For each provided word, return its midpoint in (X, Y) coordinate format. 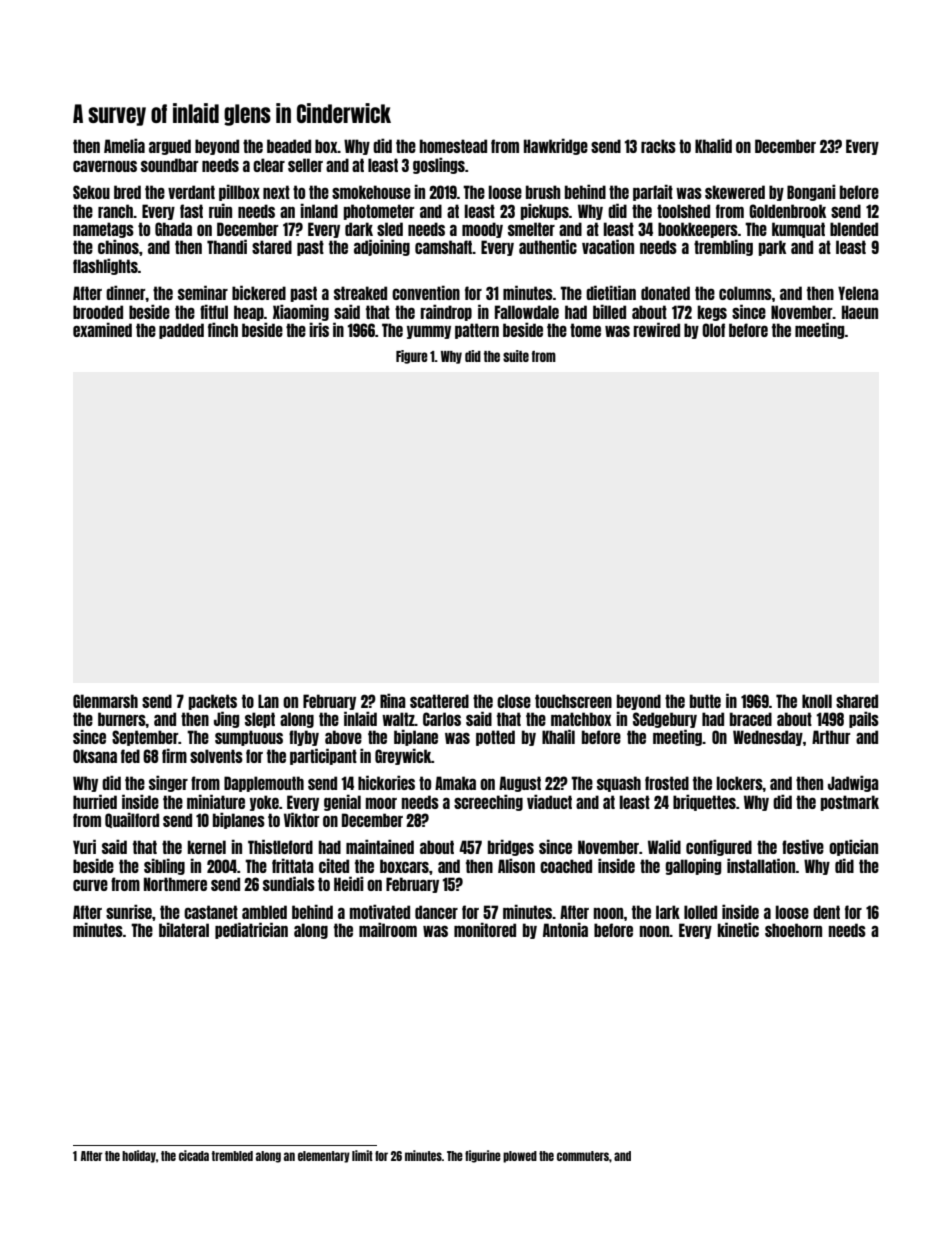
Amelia (124, 145)
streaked (360, 293)
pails (864, 719)
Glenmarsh (105, 701)
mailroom (388, 929)
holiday (139, 1156)
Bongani (811, 192)
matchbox (581, 719)
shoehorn (793, 930)
